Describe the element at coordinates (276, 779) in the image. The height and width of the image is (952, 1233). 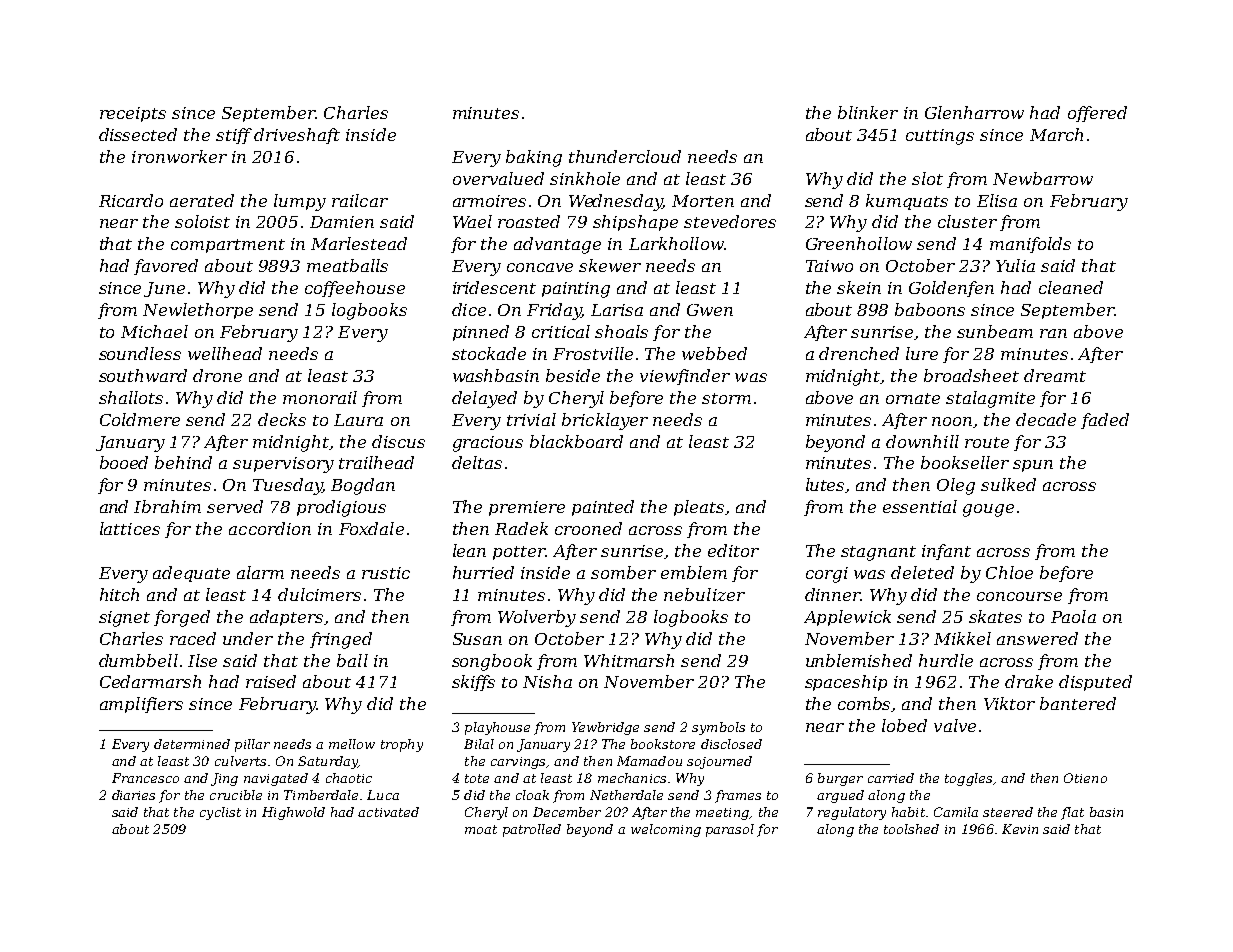
I see `navigated` at that location.
